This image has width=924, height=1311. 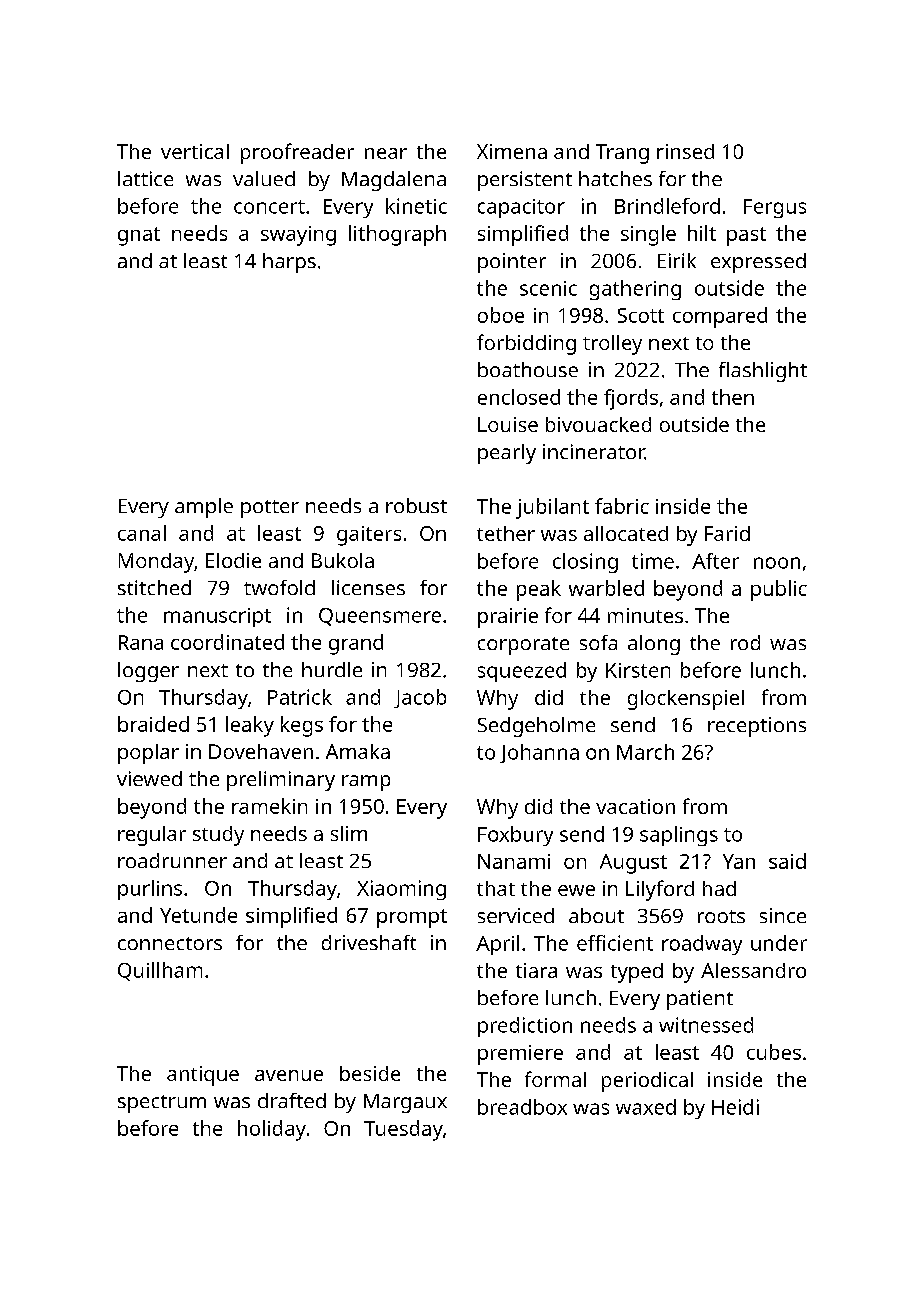 I want to click on Farid, so click(x=727, y=533).
